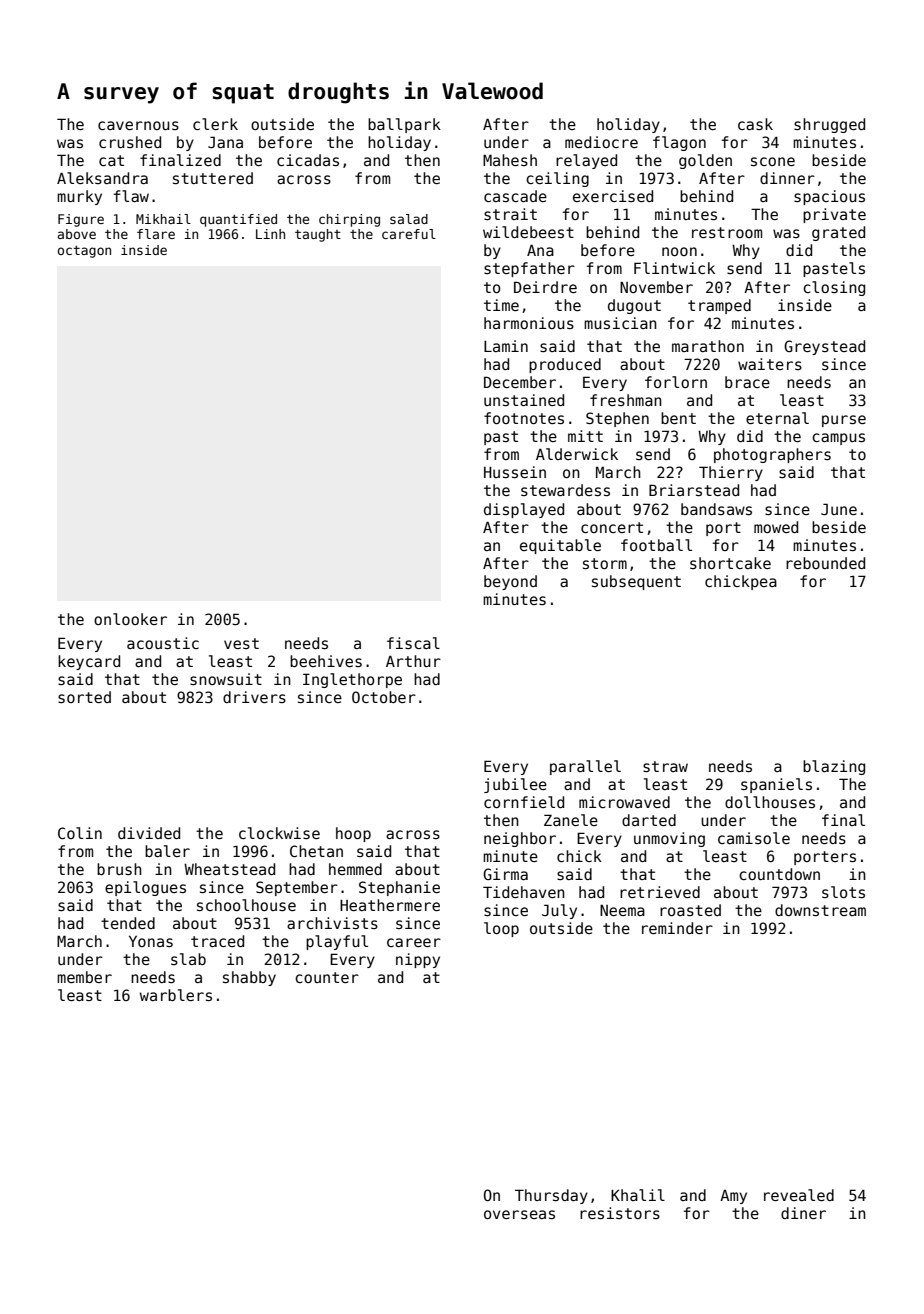 Image resolution: width=924 pixels, height=1314 pixels. Describe the element at coordinates (176, 995) in the page. I see `warblers` at that location.
